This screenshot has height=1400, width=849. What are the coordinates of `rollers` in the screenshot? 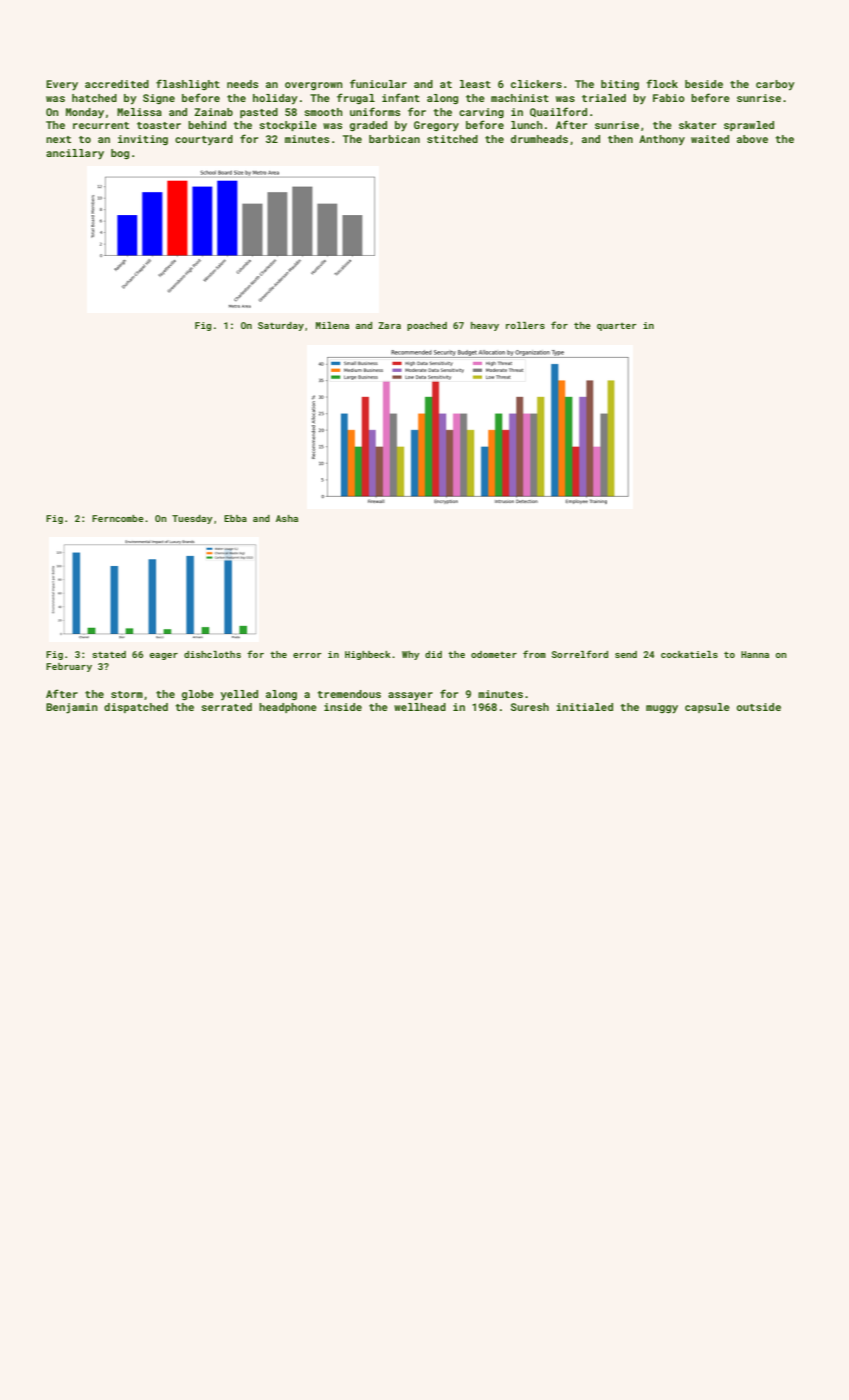 It's located at (525, 325).
